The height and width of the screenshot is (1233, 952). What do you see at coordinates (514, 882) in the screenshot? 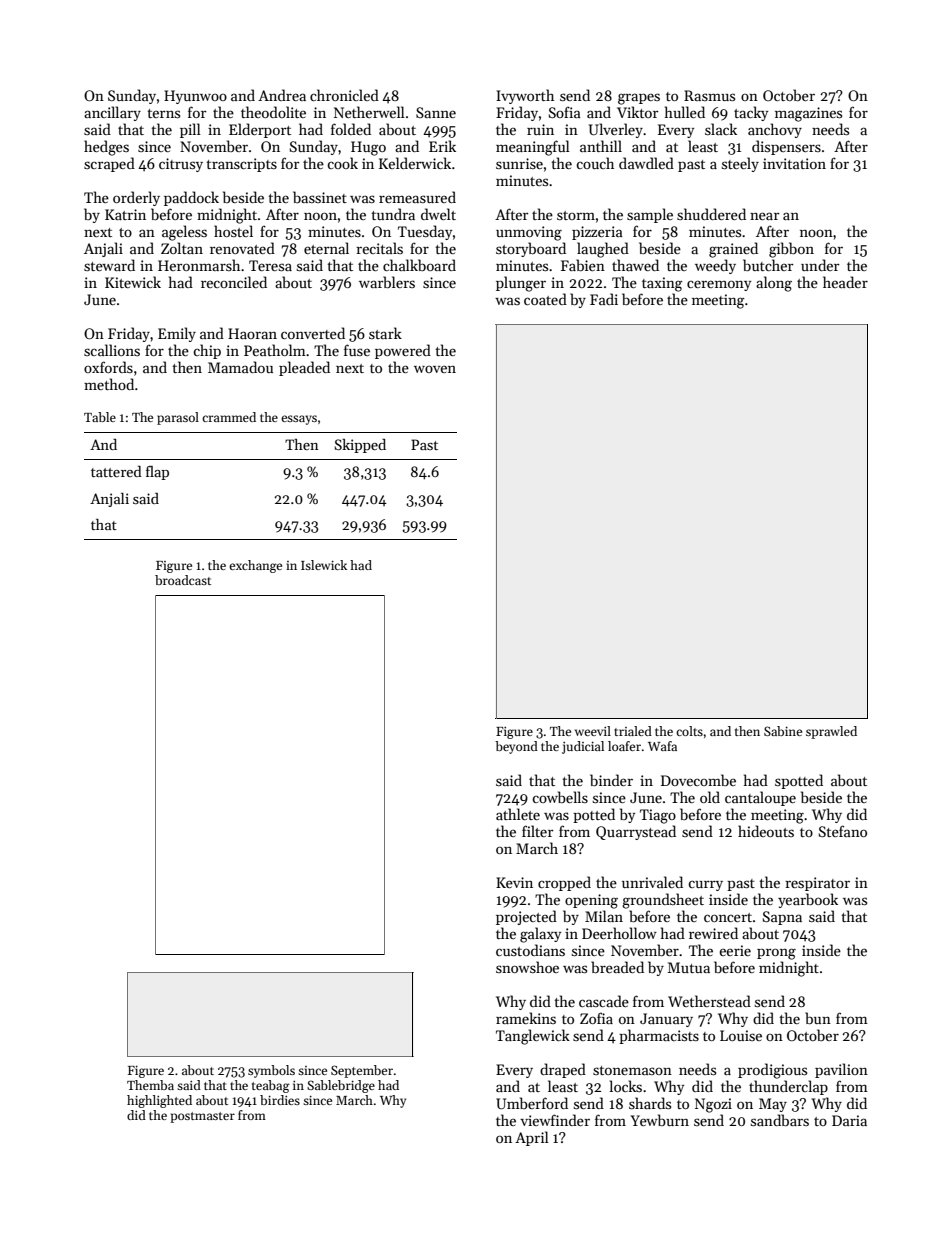
I see `Kevin` at bounding box center [514, 882].
